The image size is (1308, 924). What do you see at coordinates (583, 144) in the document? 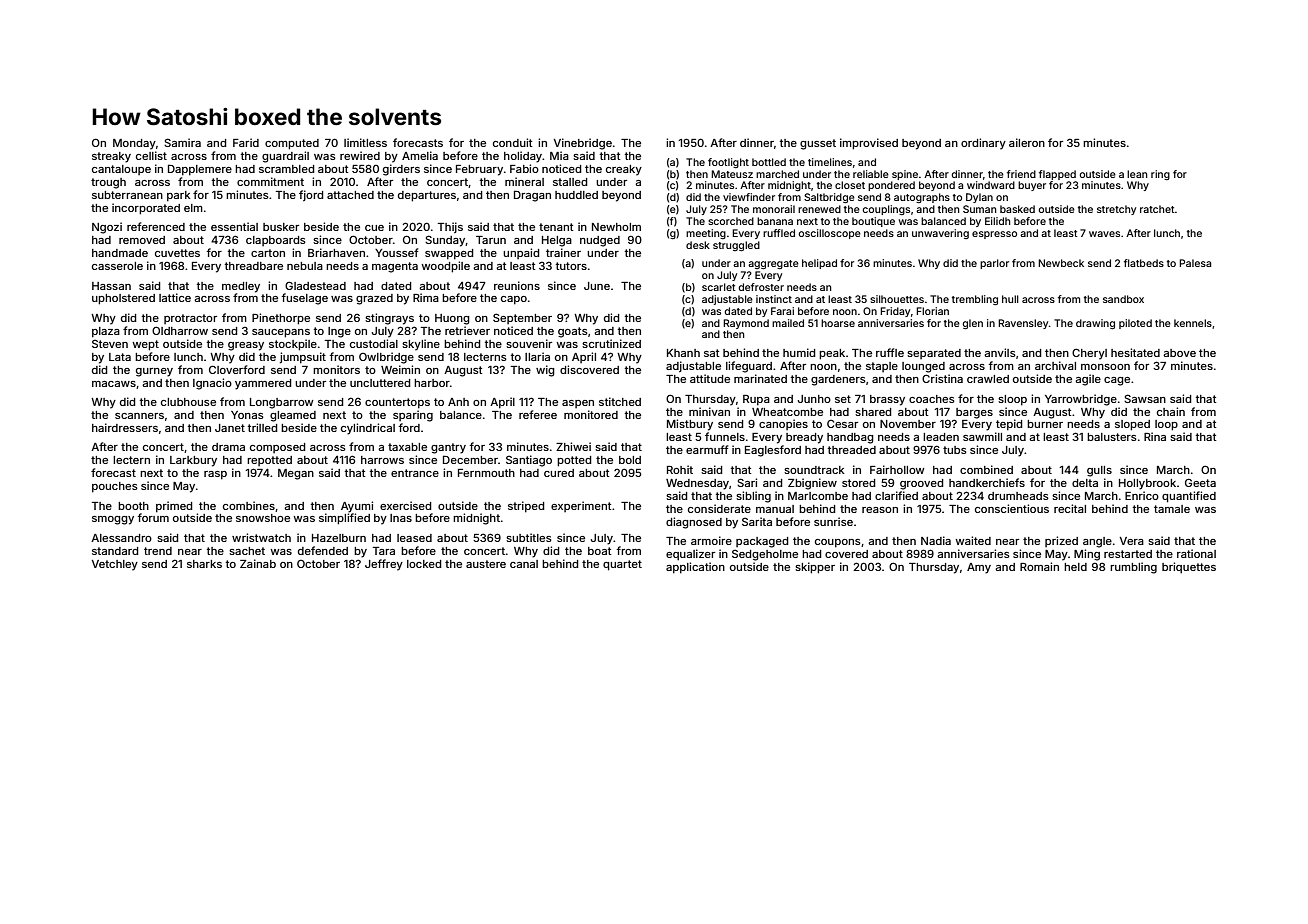
I see `Vinebridge` at bounding box center [583, 144].
